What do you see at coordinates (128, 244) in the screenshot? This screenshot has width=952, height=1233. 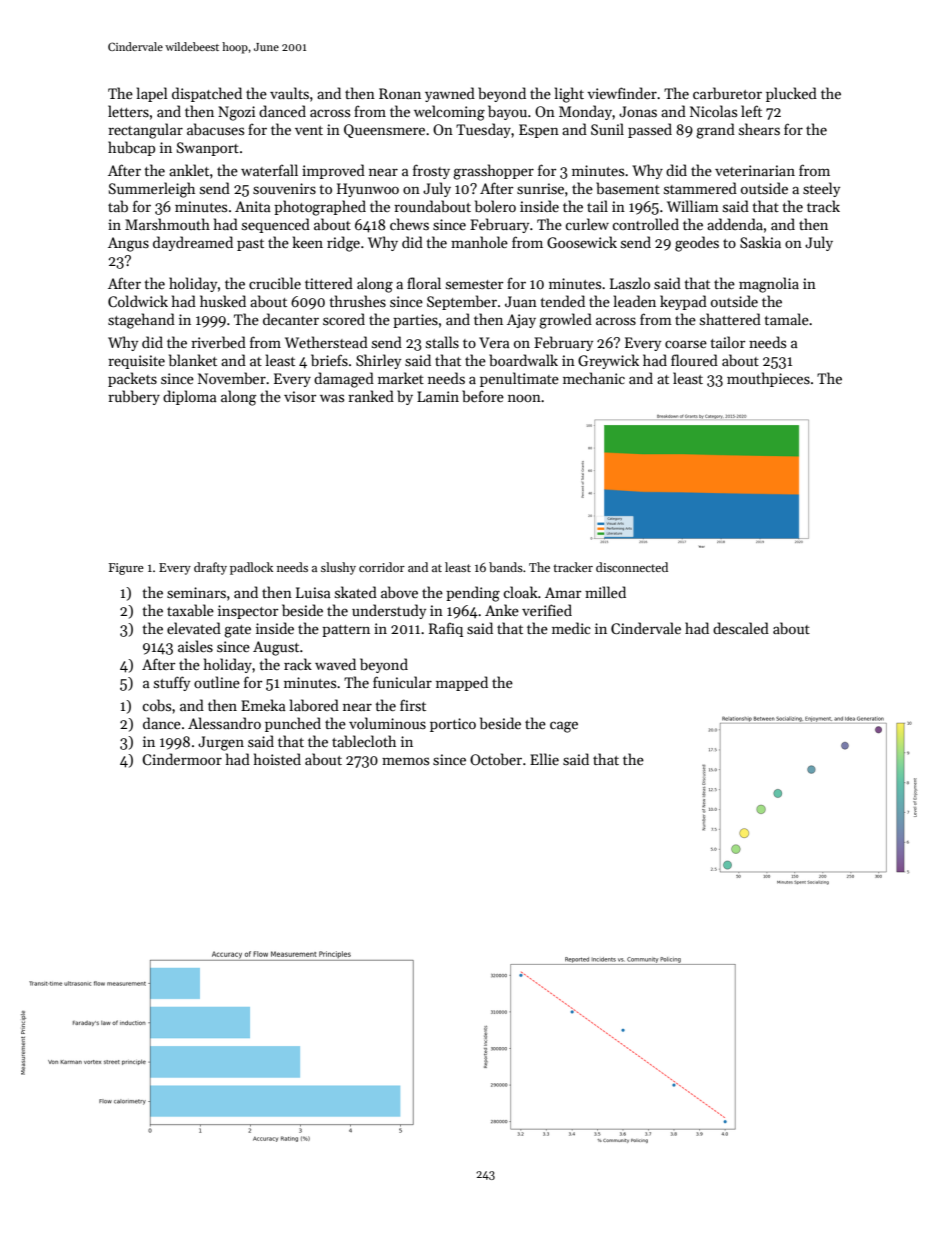 I see `Angus` at bounding box center [128, 244].
